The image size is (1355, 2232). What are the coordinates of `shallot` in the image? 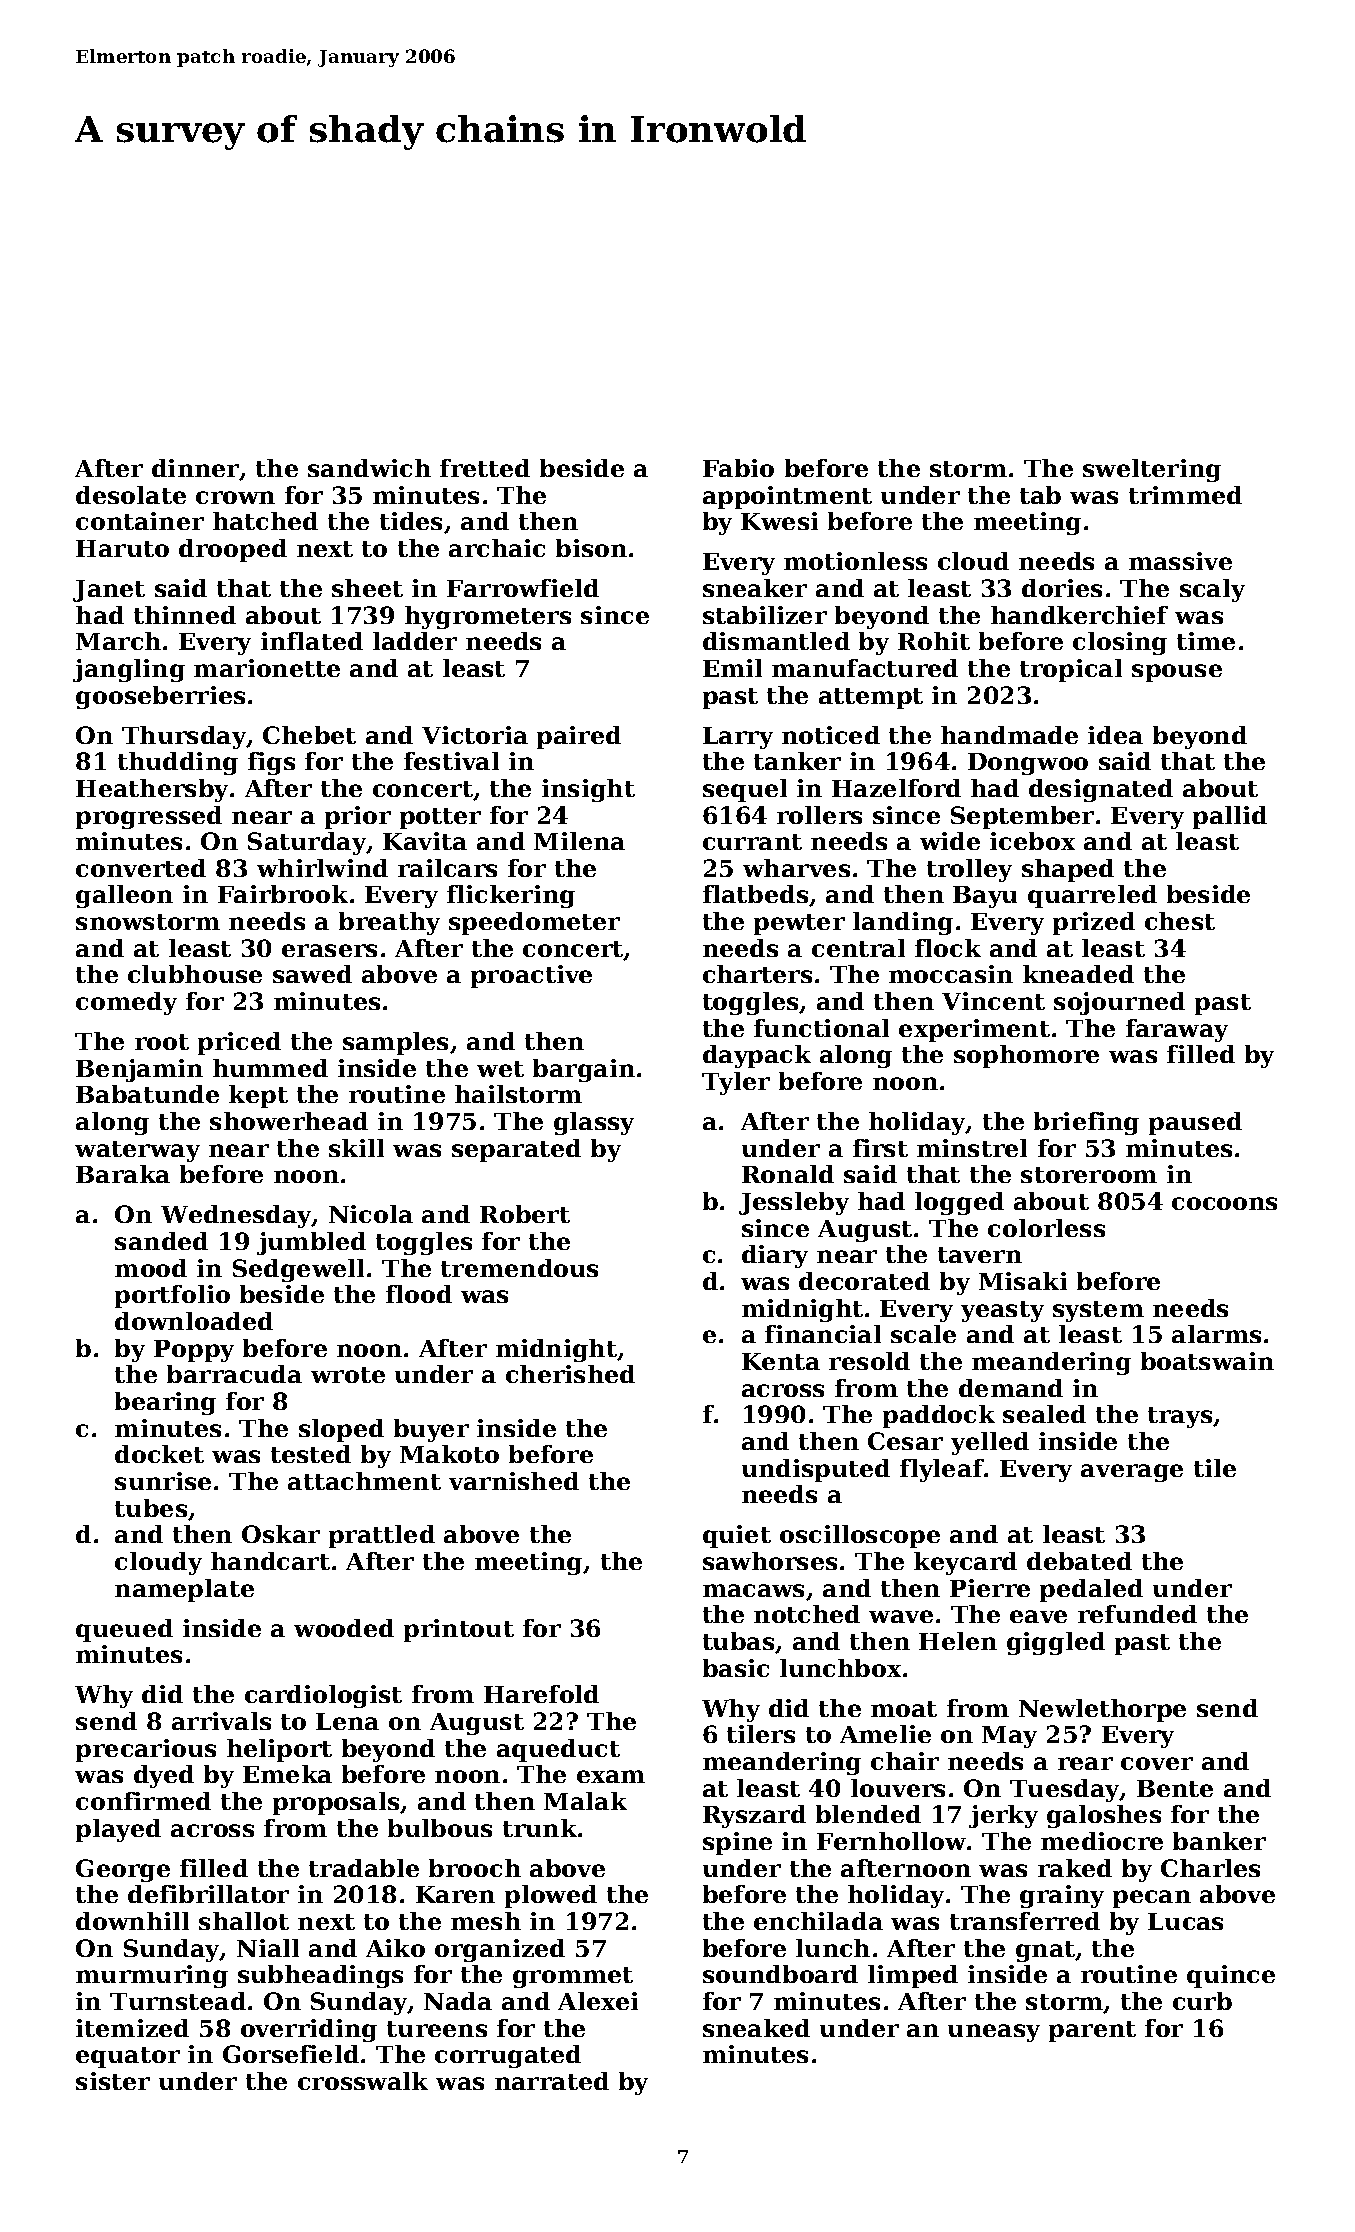 It's located at (244, 1921).
